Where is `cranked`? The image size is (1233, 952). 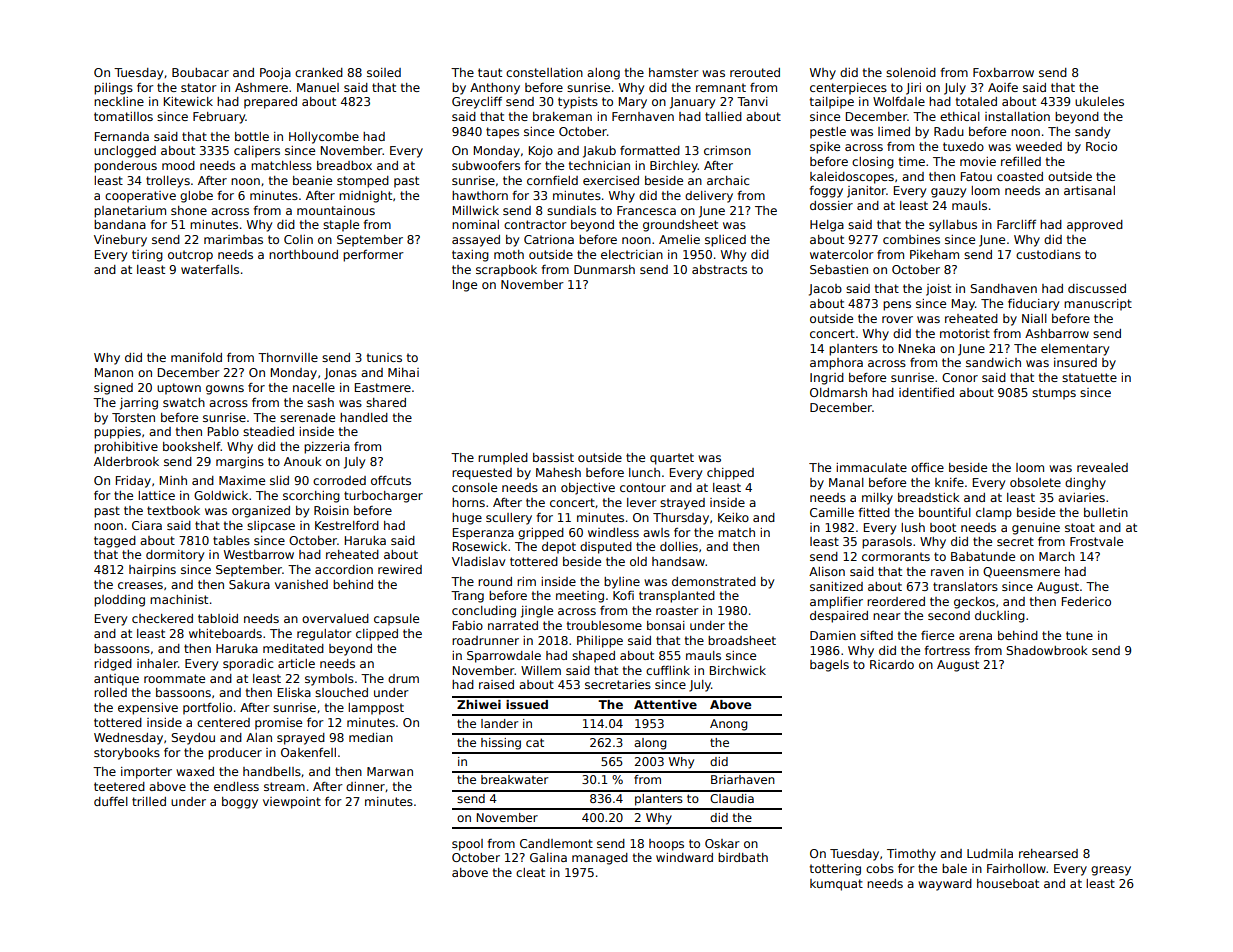
cranked is located at coordinates (319, 72).
